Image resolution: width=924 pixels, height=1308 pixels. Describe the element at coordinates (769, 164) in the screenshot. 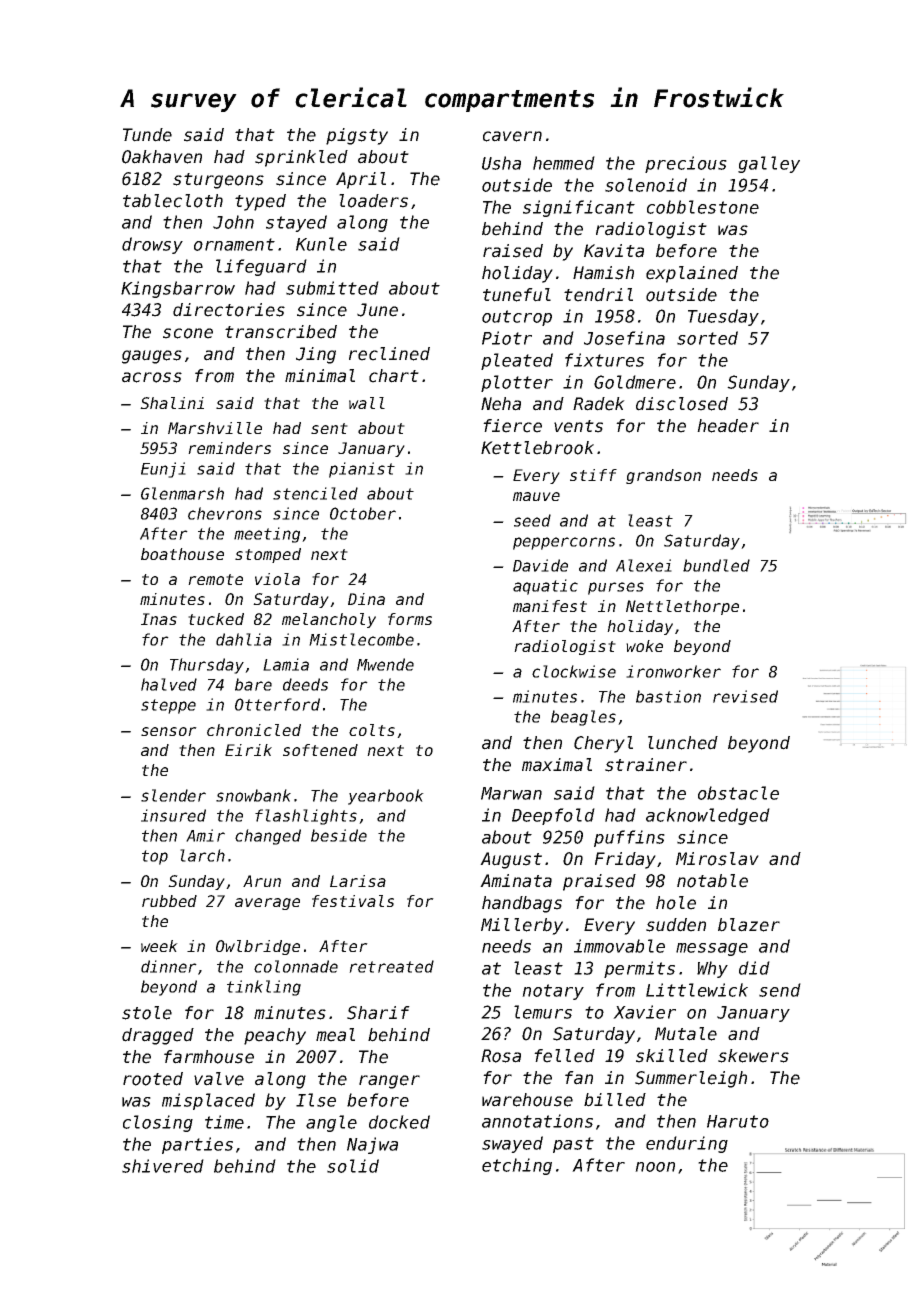

I see `galley` at that location.
